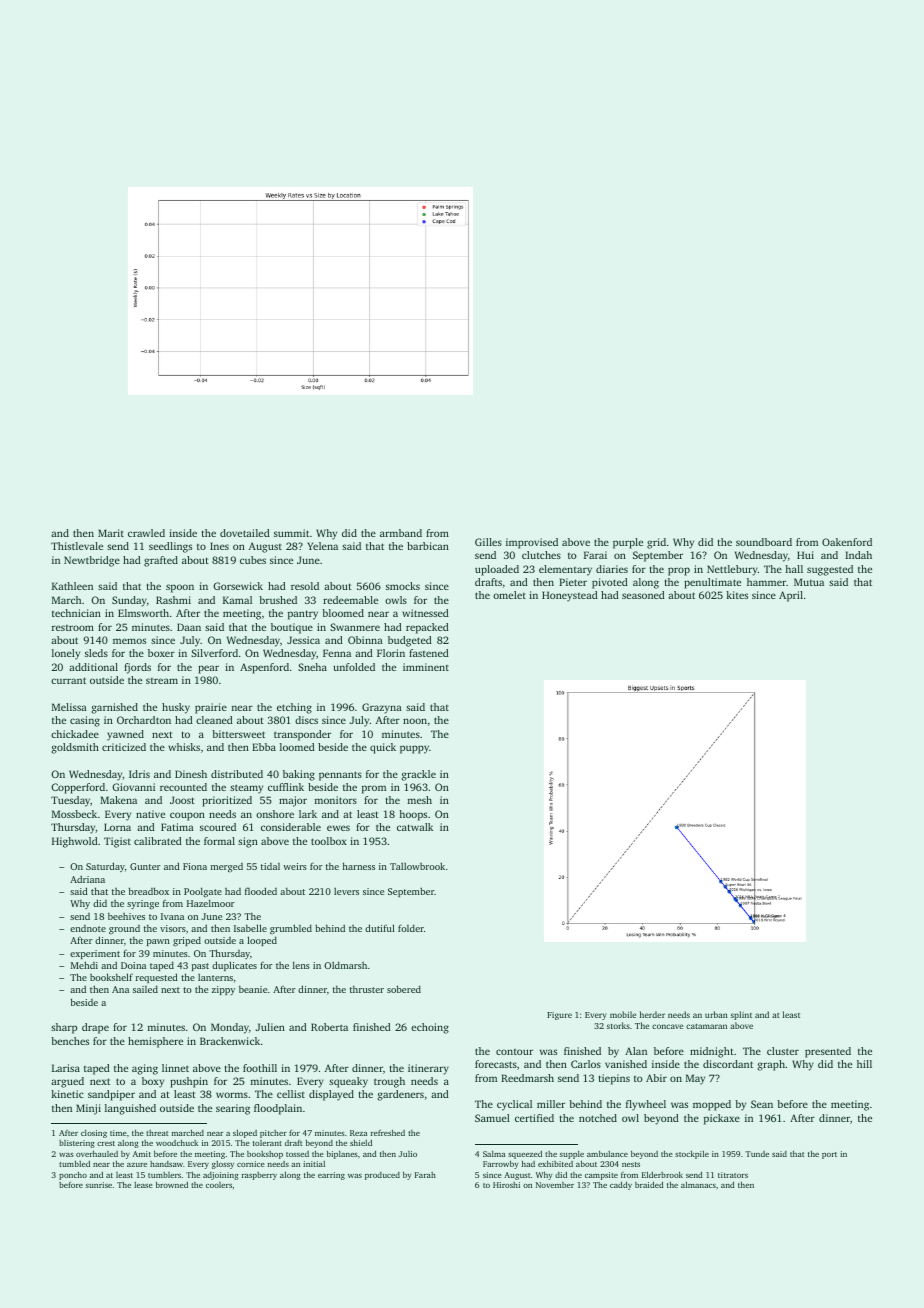 The height and width of the screenshot is (1308, 924). Describe the element at coordinates (764, 542) in the screenshot. I see `soundboard` at that location.
